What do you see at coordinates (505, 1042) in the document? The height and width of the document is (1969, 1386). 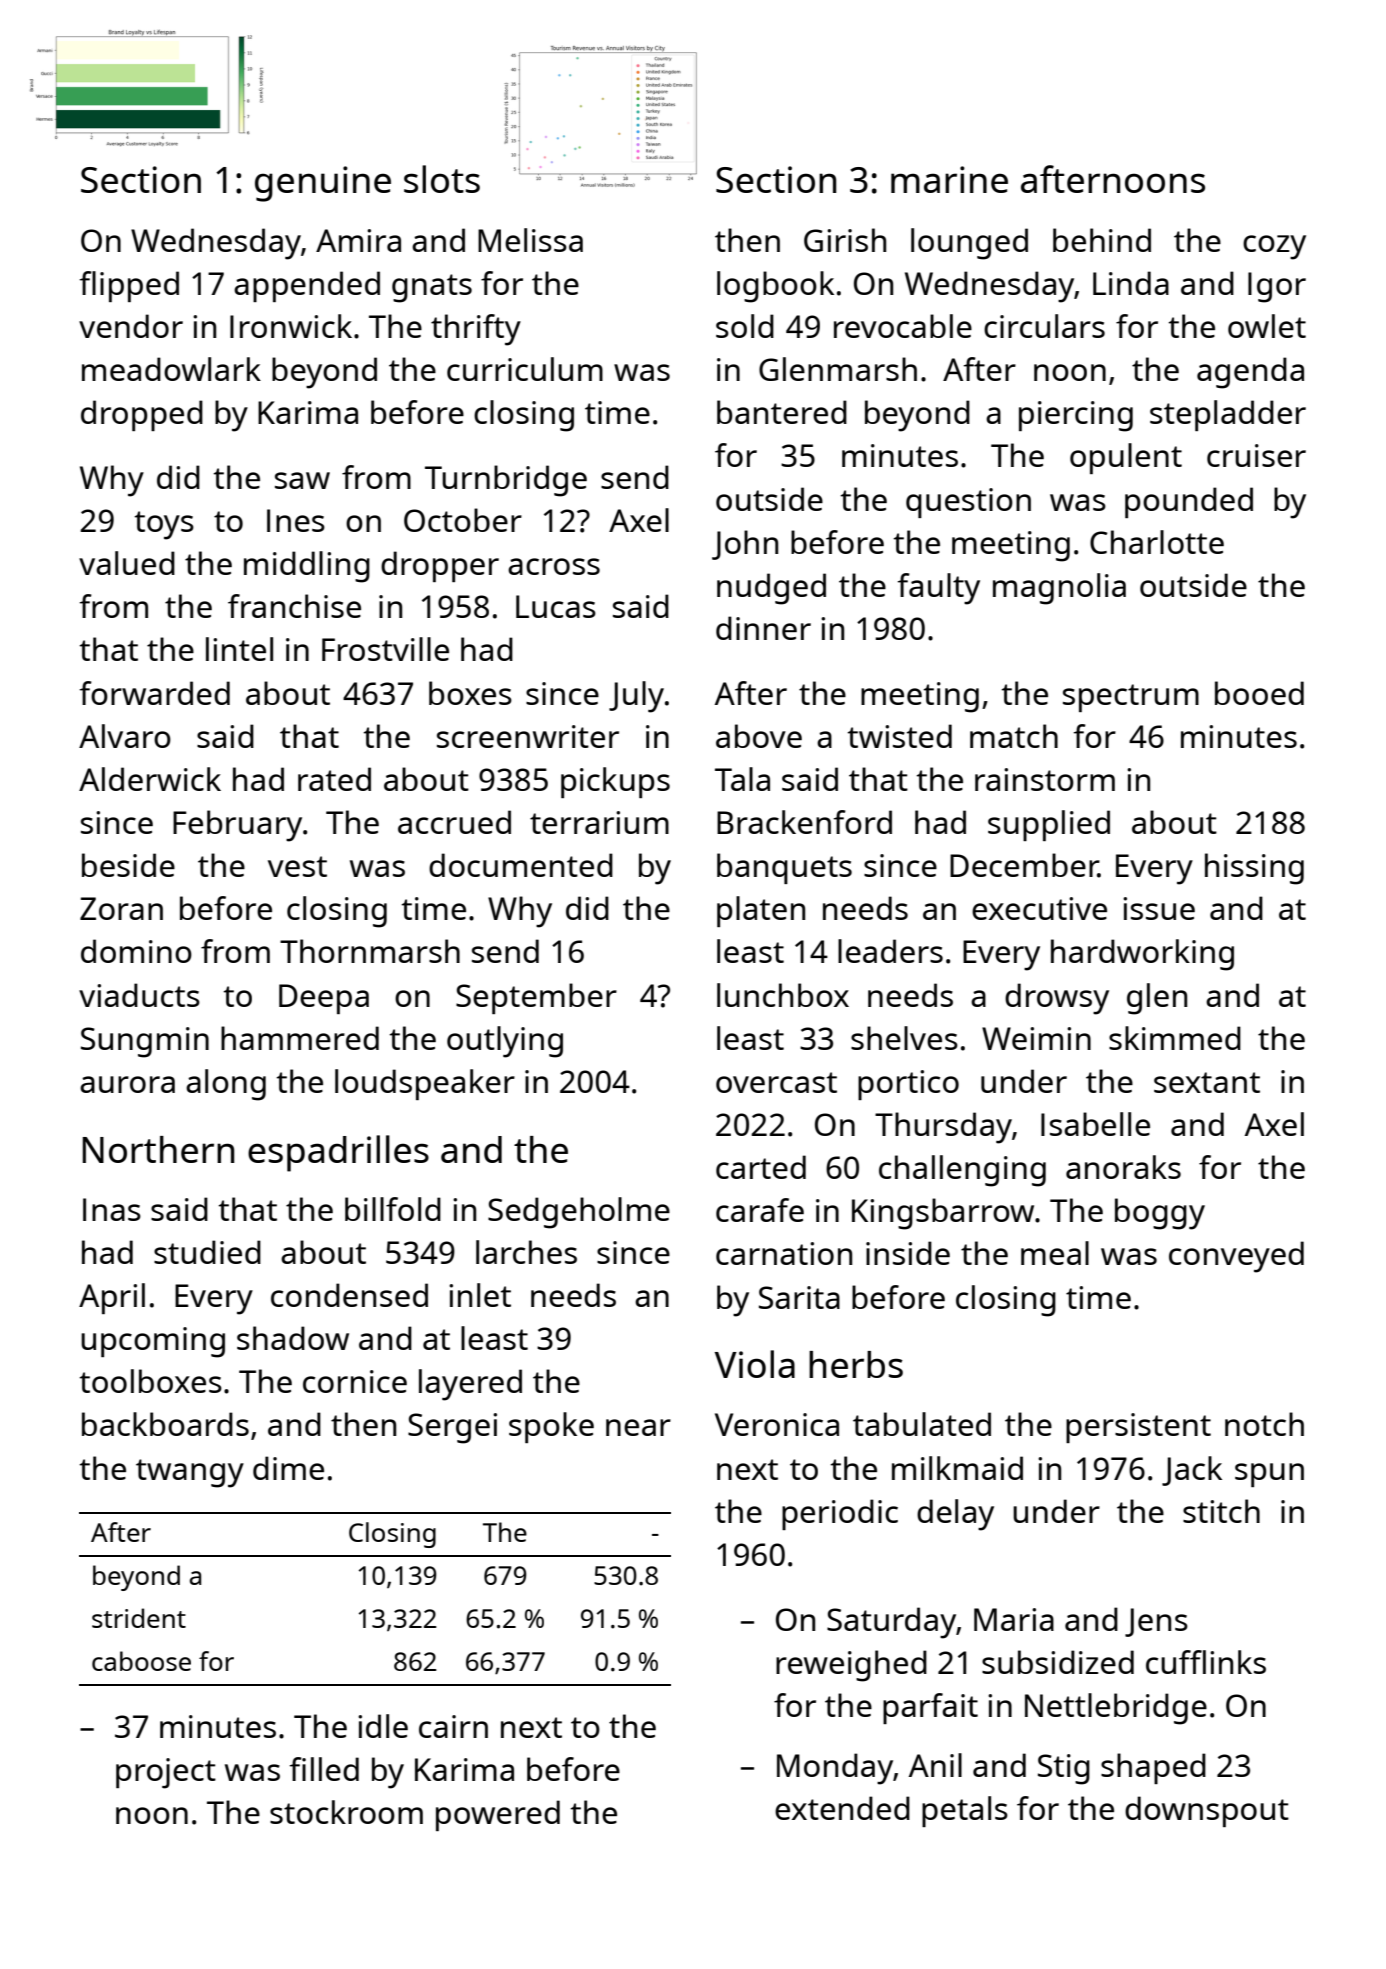 I see `outlying` at bounding box center [505, 1042].
